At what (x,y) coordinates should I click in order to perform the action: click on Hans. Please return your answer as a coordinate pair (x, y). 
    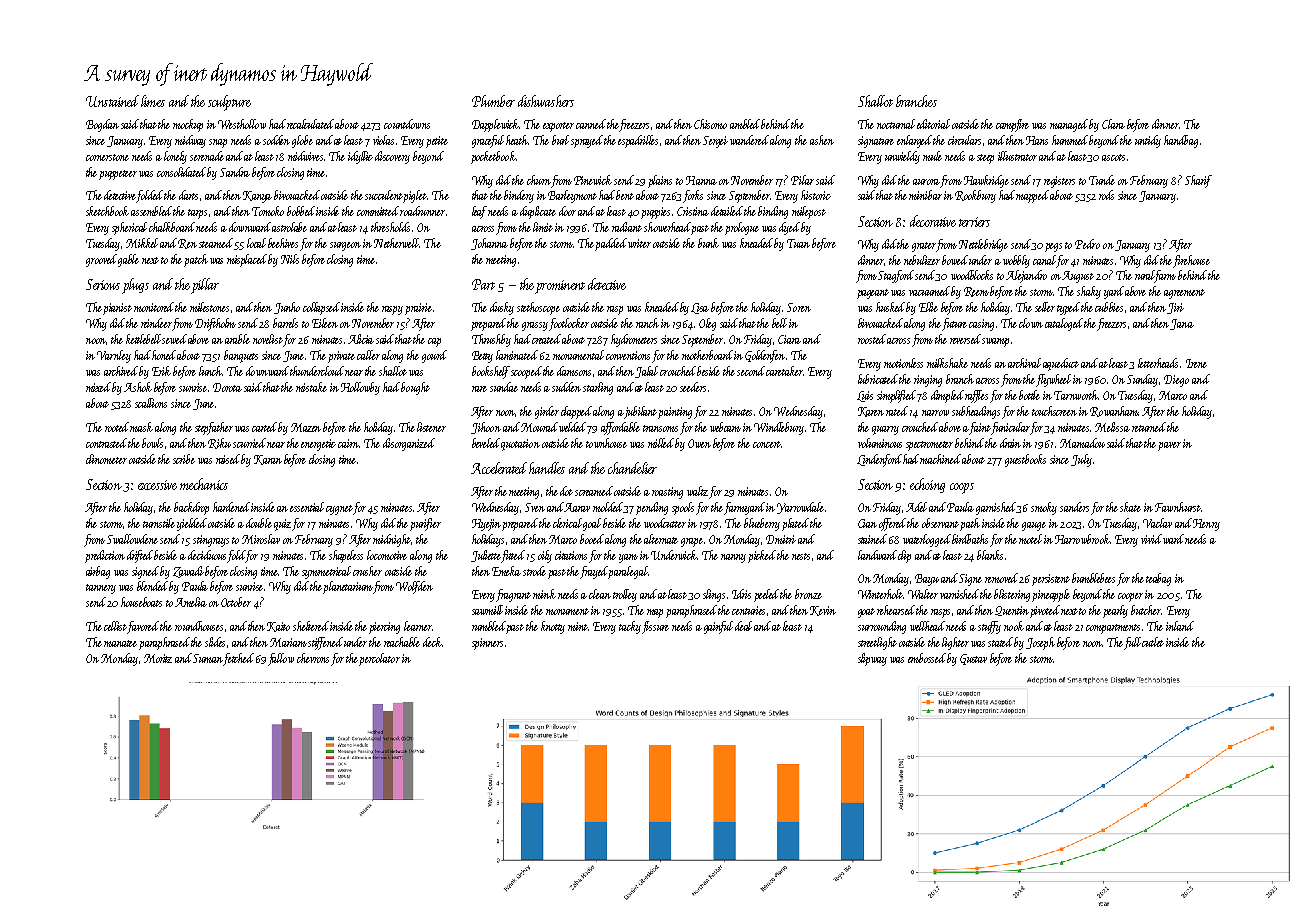
    Looking at the image, I should click on (1037, 140).
